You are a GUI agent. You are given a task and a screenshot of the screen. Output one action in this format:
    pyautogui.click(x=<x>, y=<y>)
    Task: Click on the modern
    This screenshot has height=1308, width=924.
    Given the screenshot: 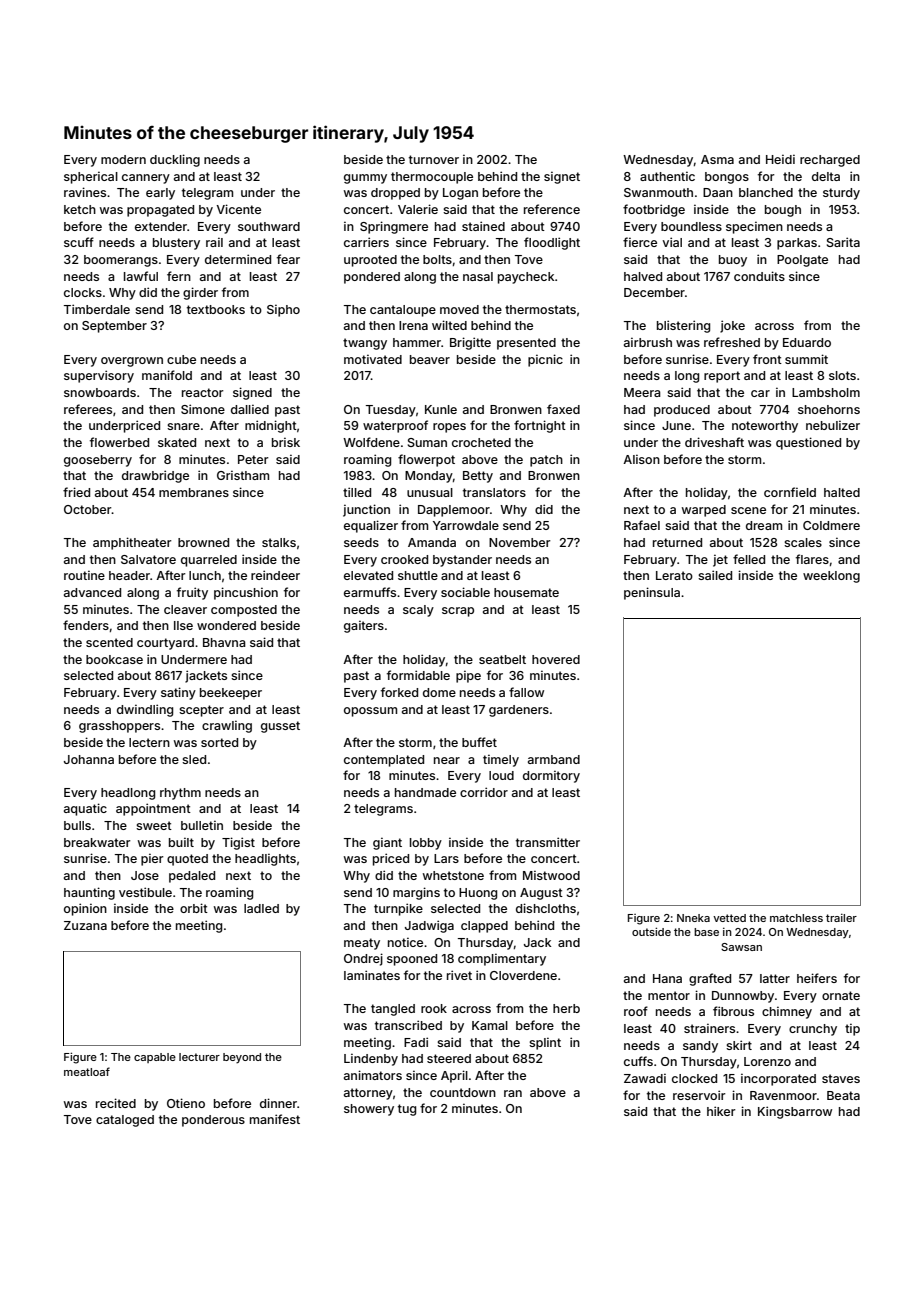 What is the action you would take?
    pyautogui.click(x=123, y=159)
